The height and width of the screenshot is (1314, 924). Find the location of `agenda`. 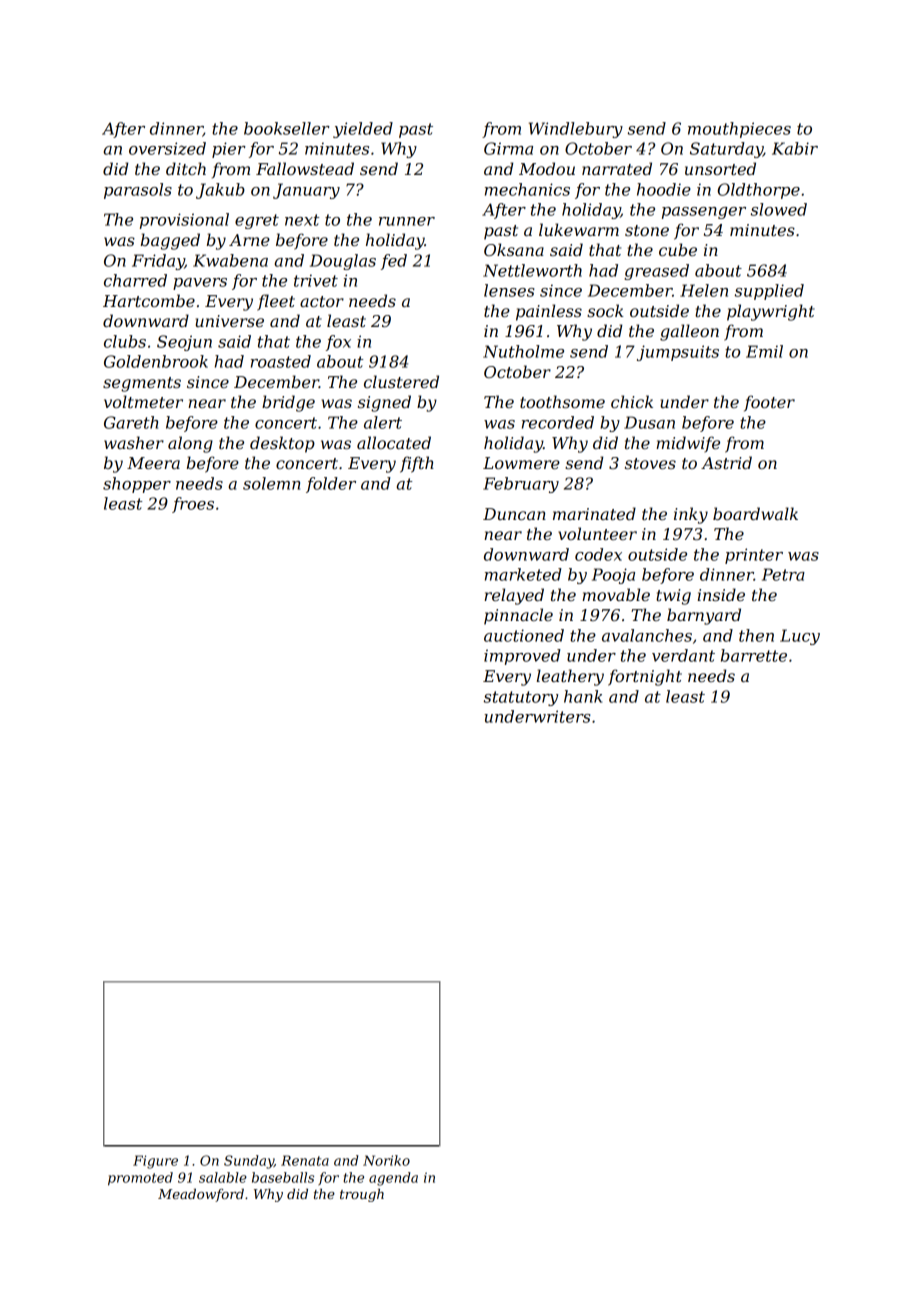

agenda is located at coordinates (393, 1179).
